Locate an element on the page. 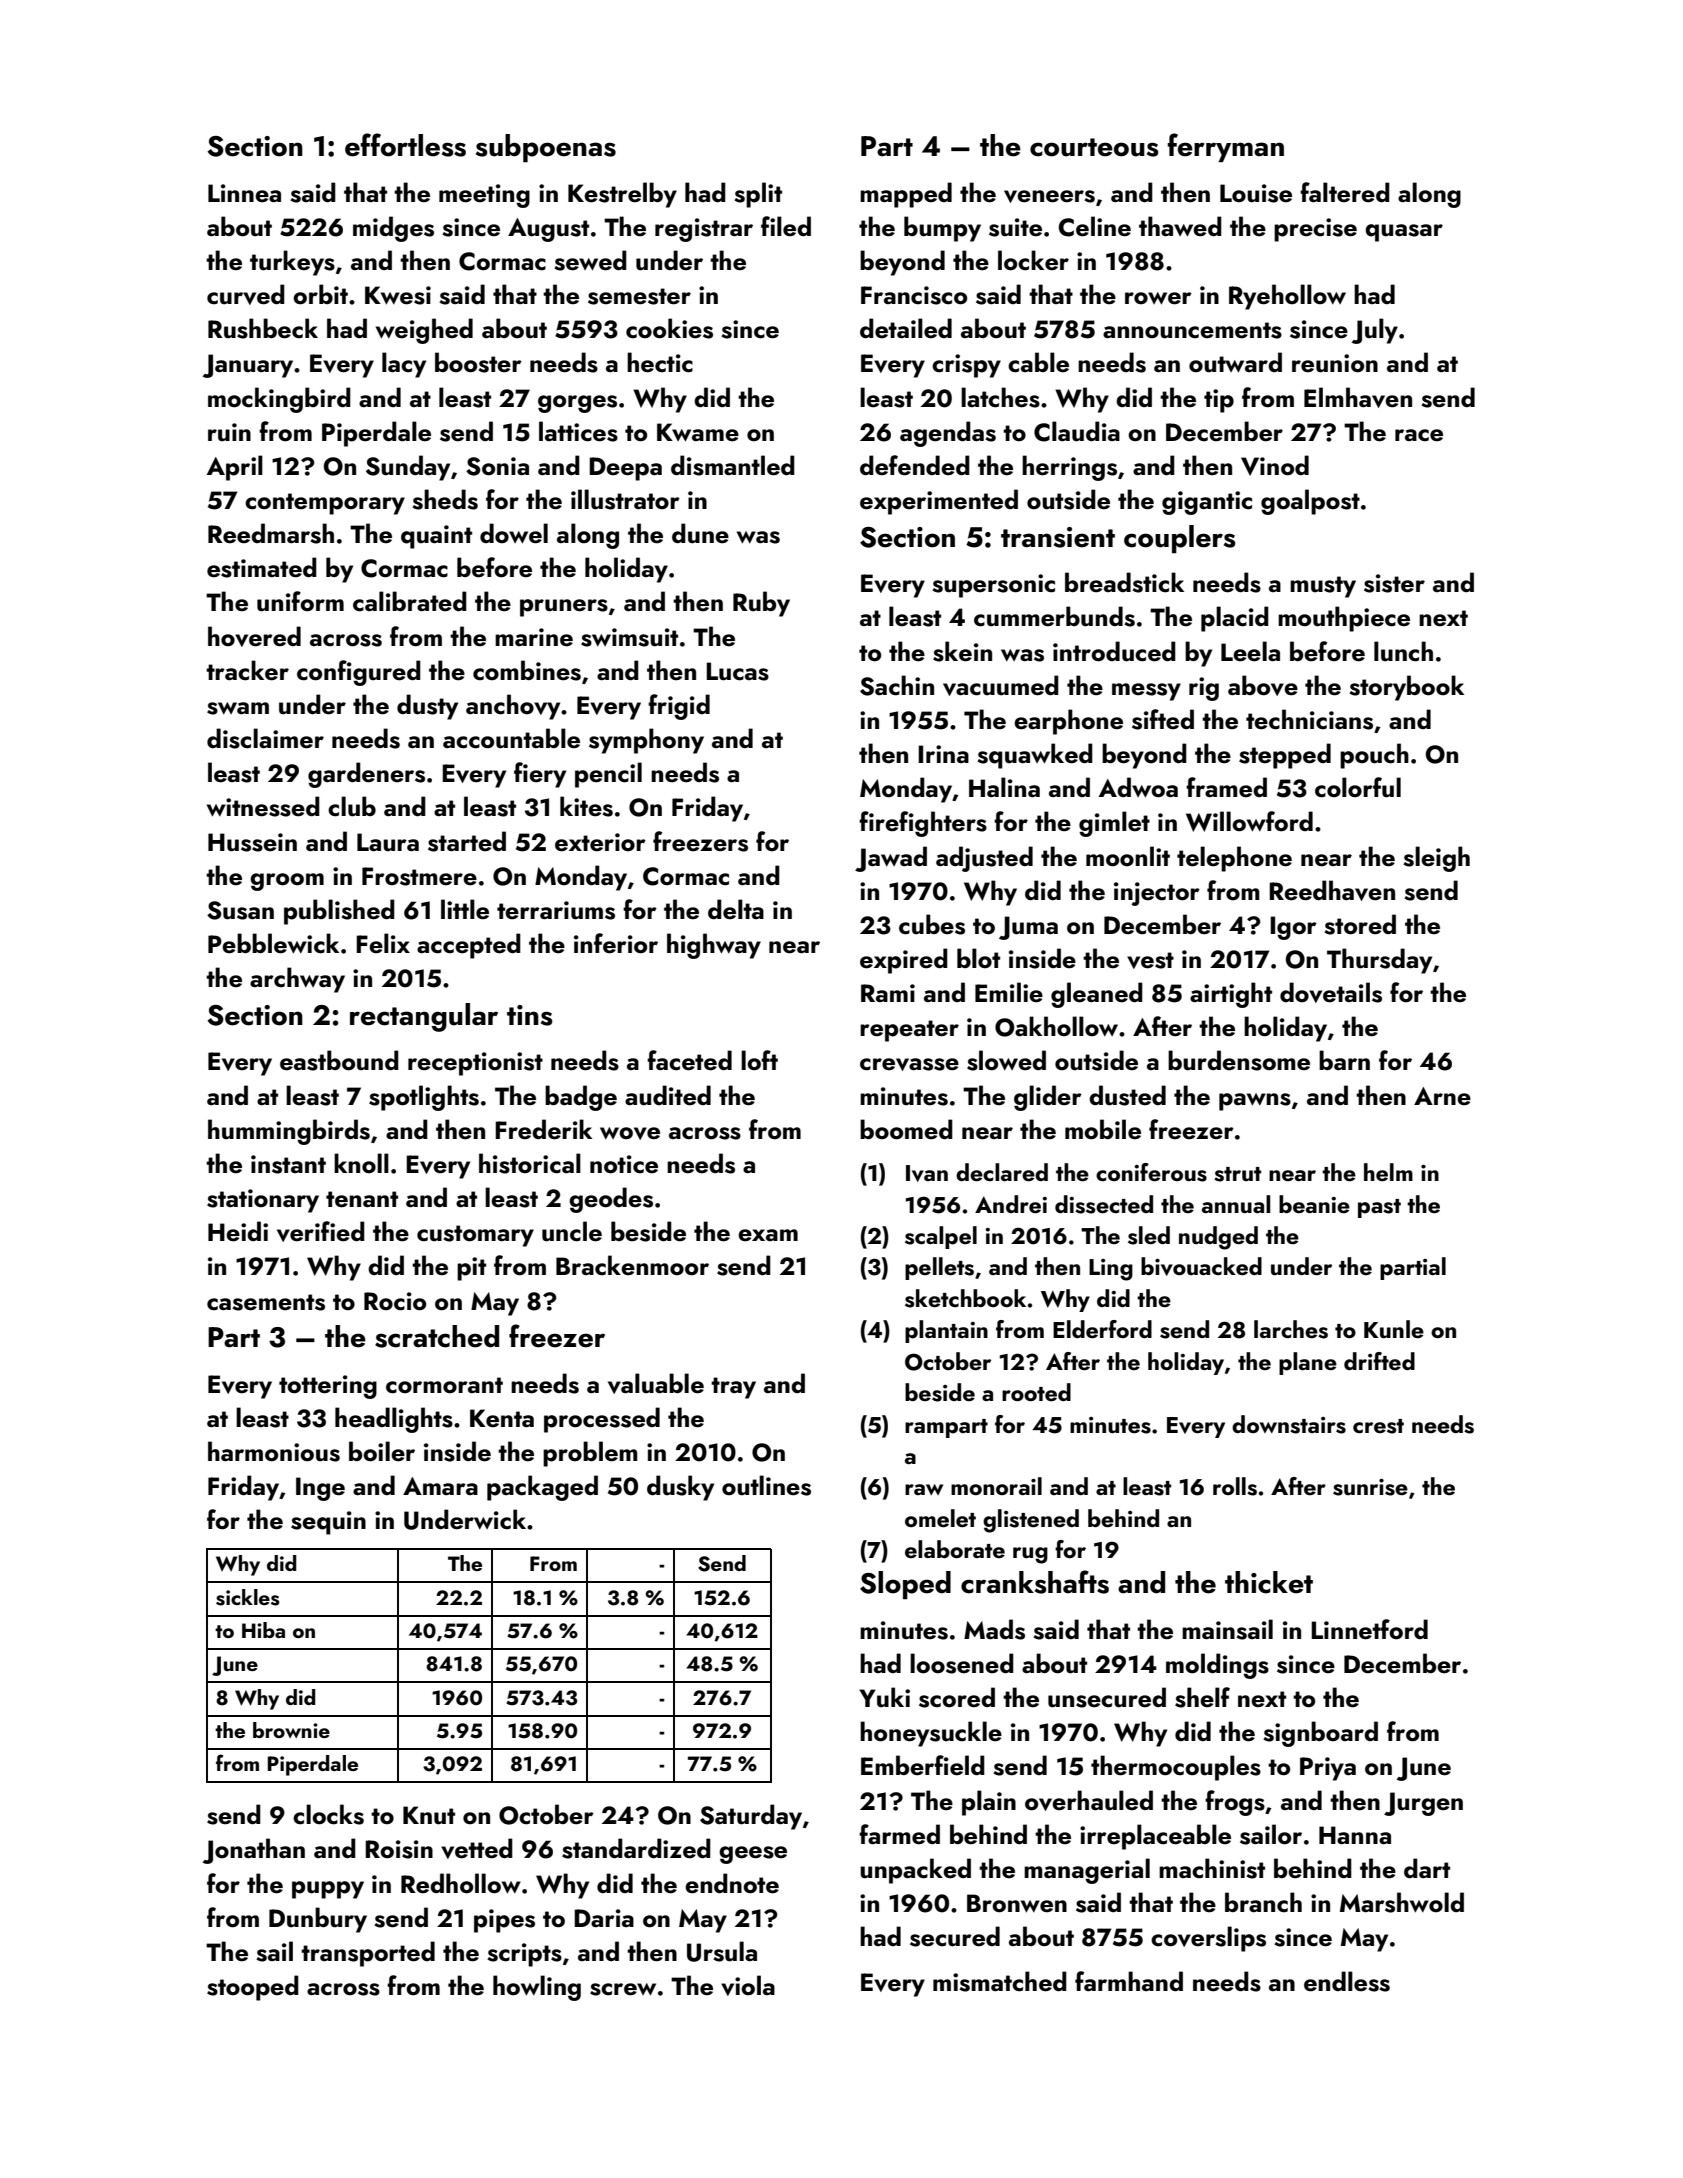 The height and width of the image is (2178, 1683). quaint is located at coordinates (436, 537).
